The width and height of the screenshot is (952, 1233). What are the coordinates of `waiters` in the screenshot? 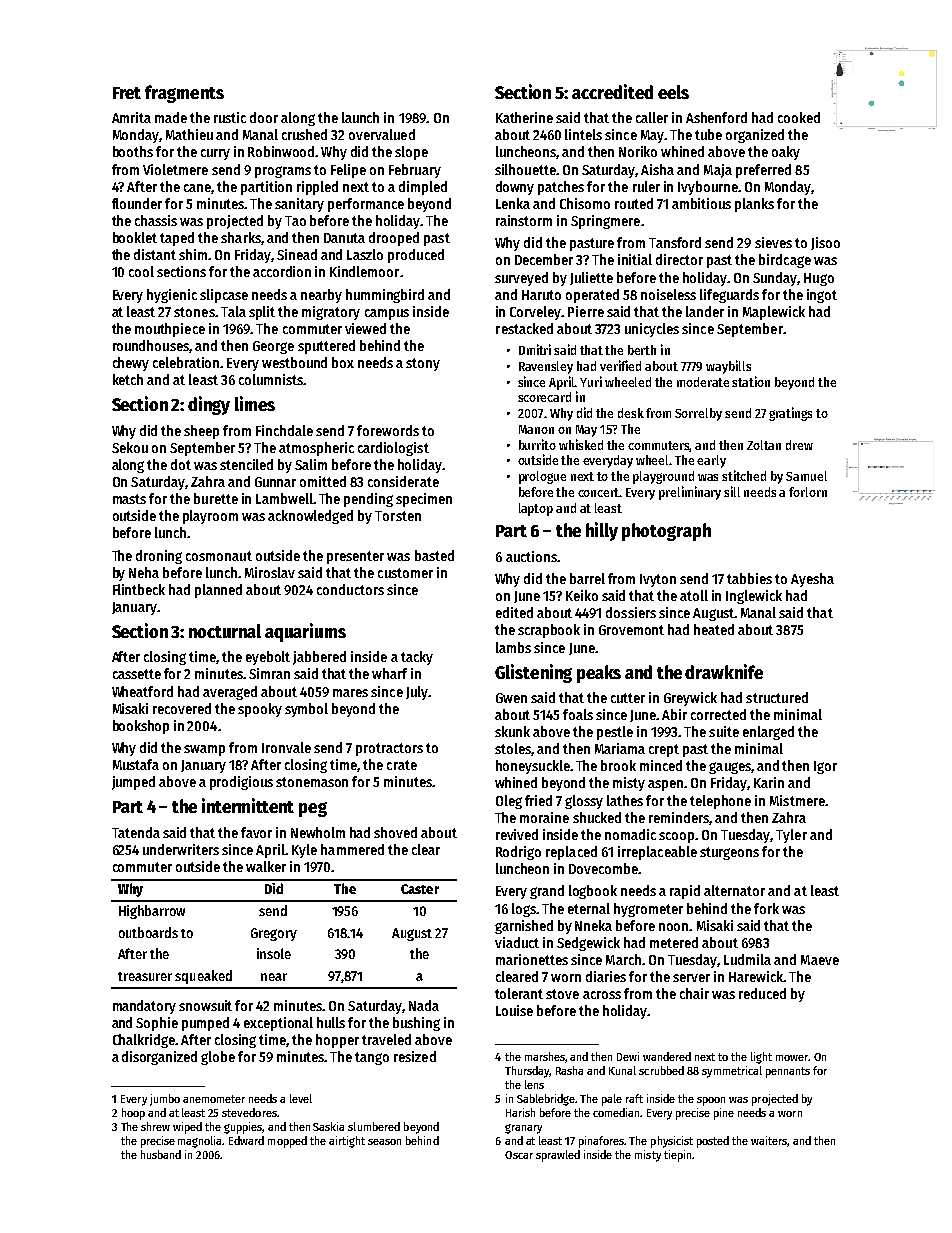 It's located at (769, 1141).
